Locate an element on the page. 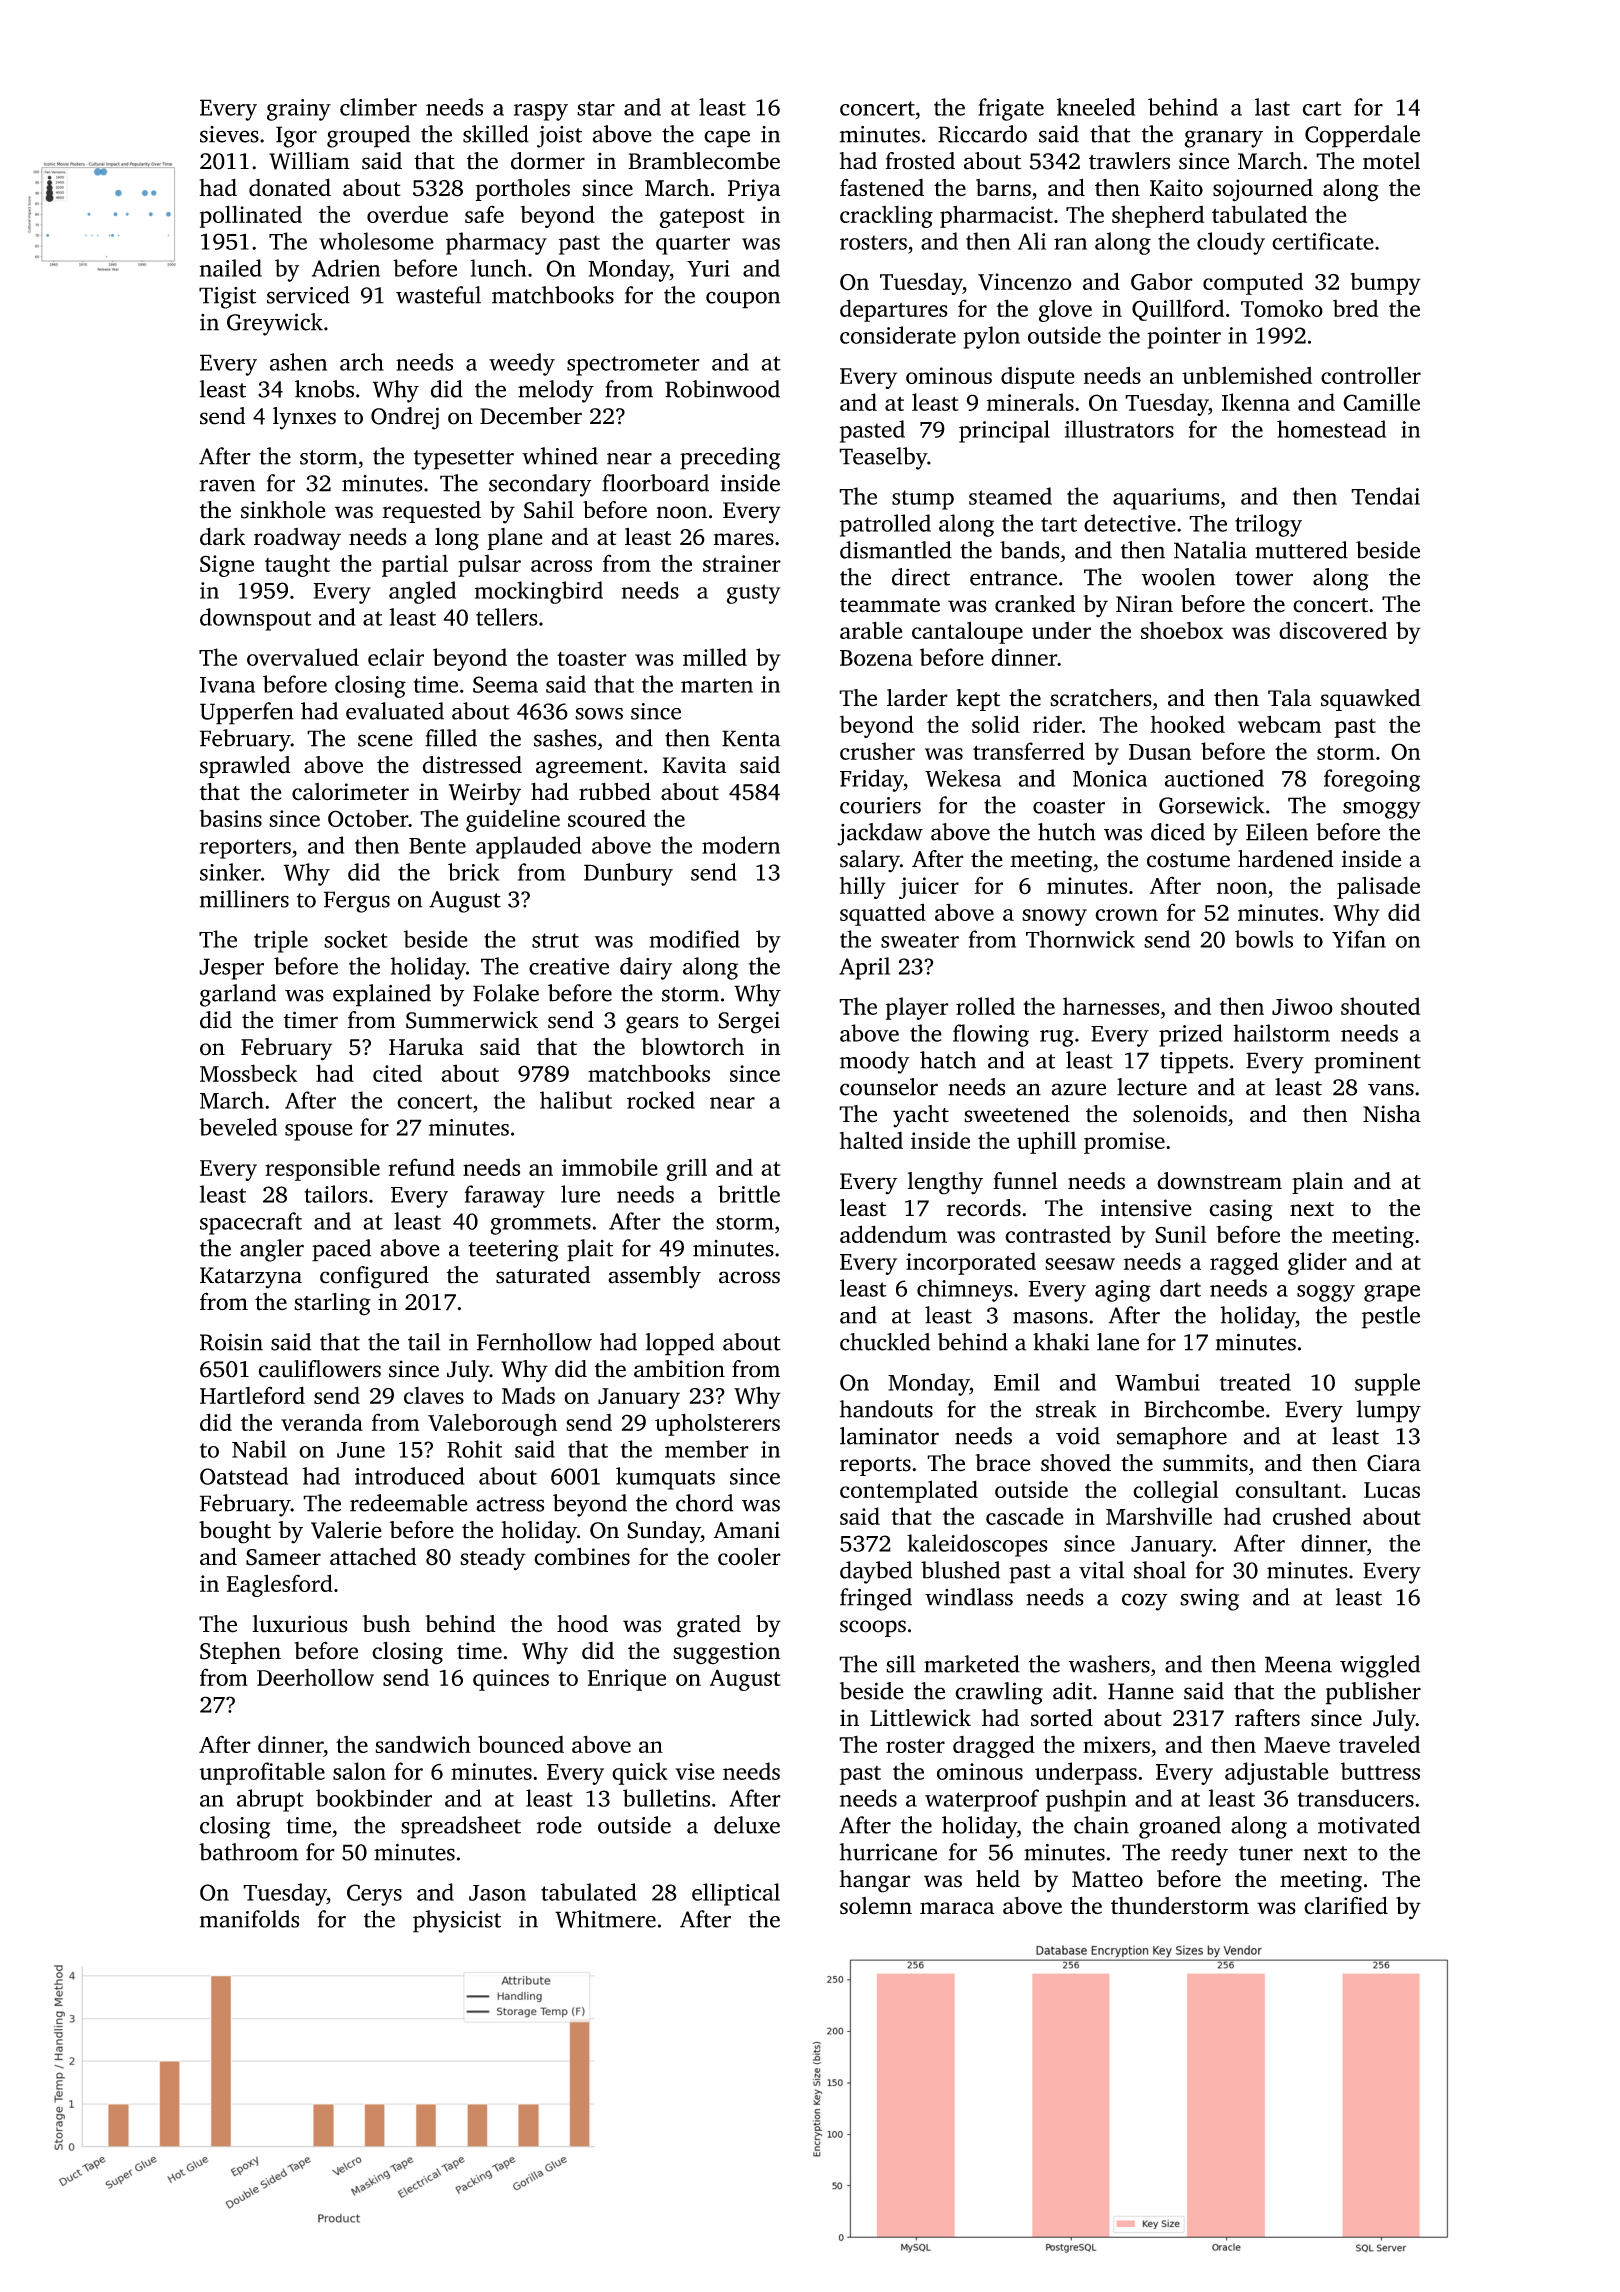 This document has width=1620, height=2292. harnesses is located at coordinates (1111, 1006).
